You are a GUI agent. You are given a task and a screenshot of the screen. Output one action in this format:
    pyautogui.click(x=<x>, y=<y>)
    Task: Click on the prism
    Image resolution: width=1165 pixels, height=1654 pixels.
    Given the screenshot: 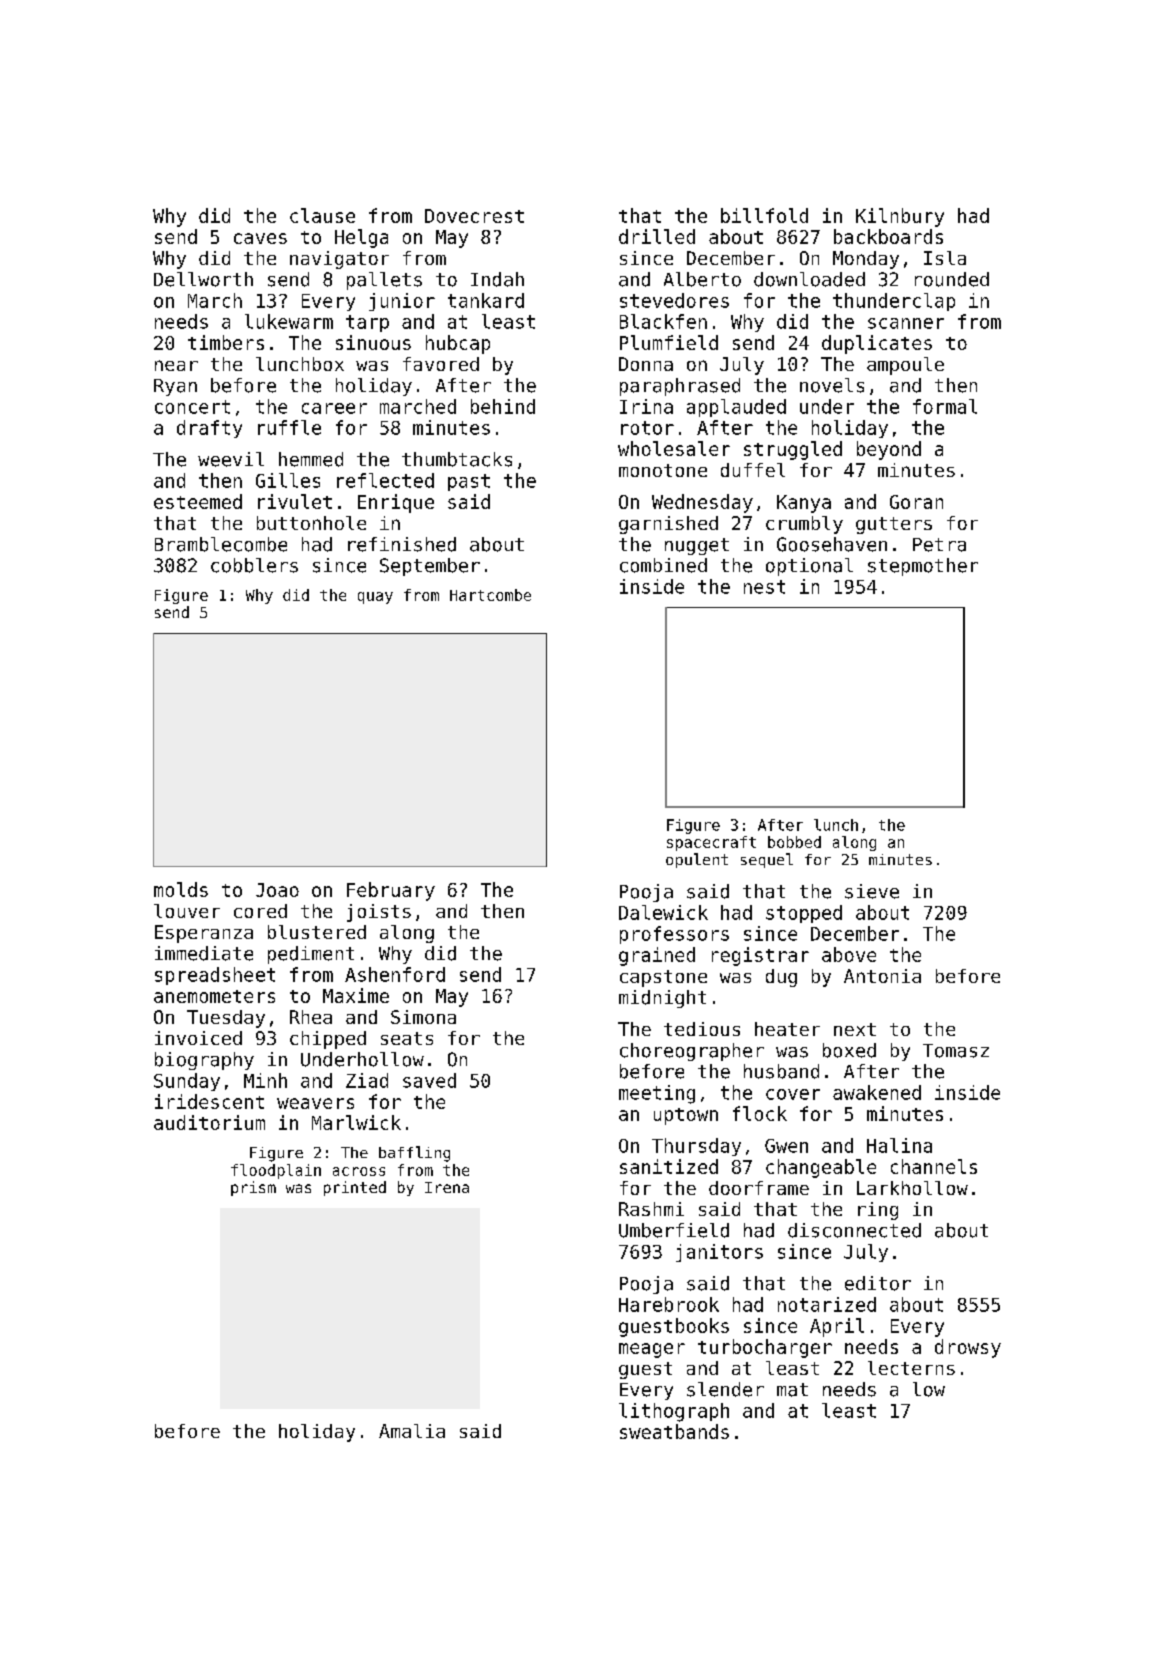 What is the action you would take?
    pyautogui.click(x=253, y=1188)
